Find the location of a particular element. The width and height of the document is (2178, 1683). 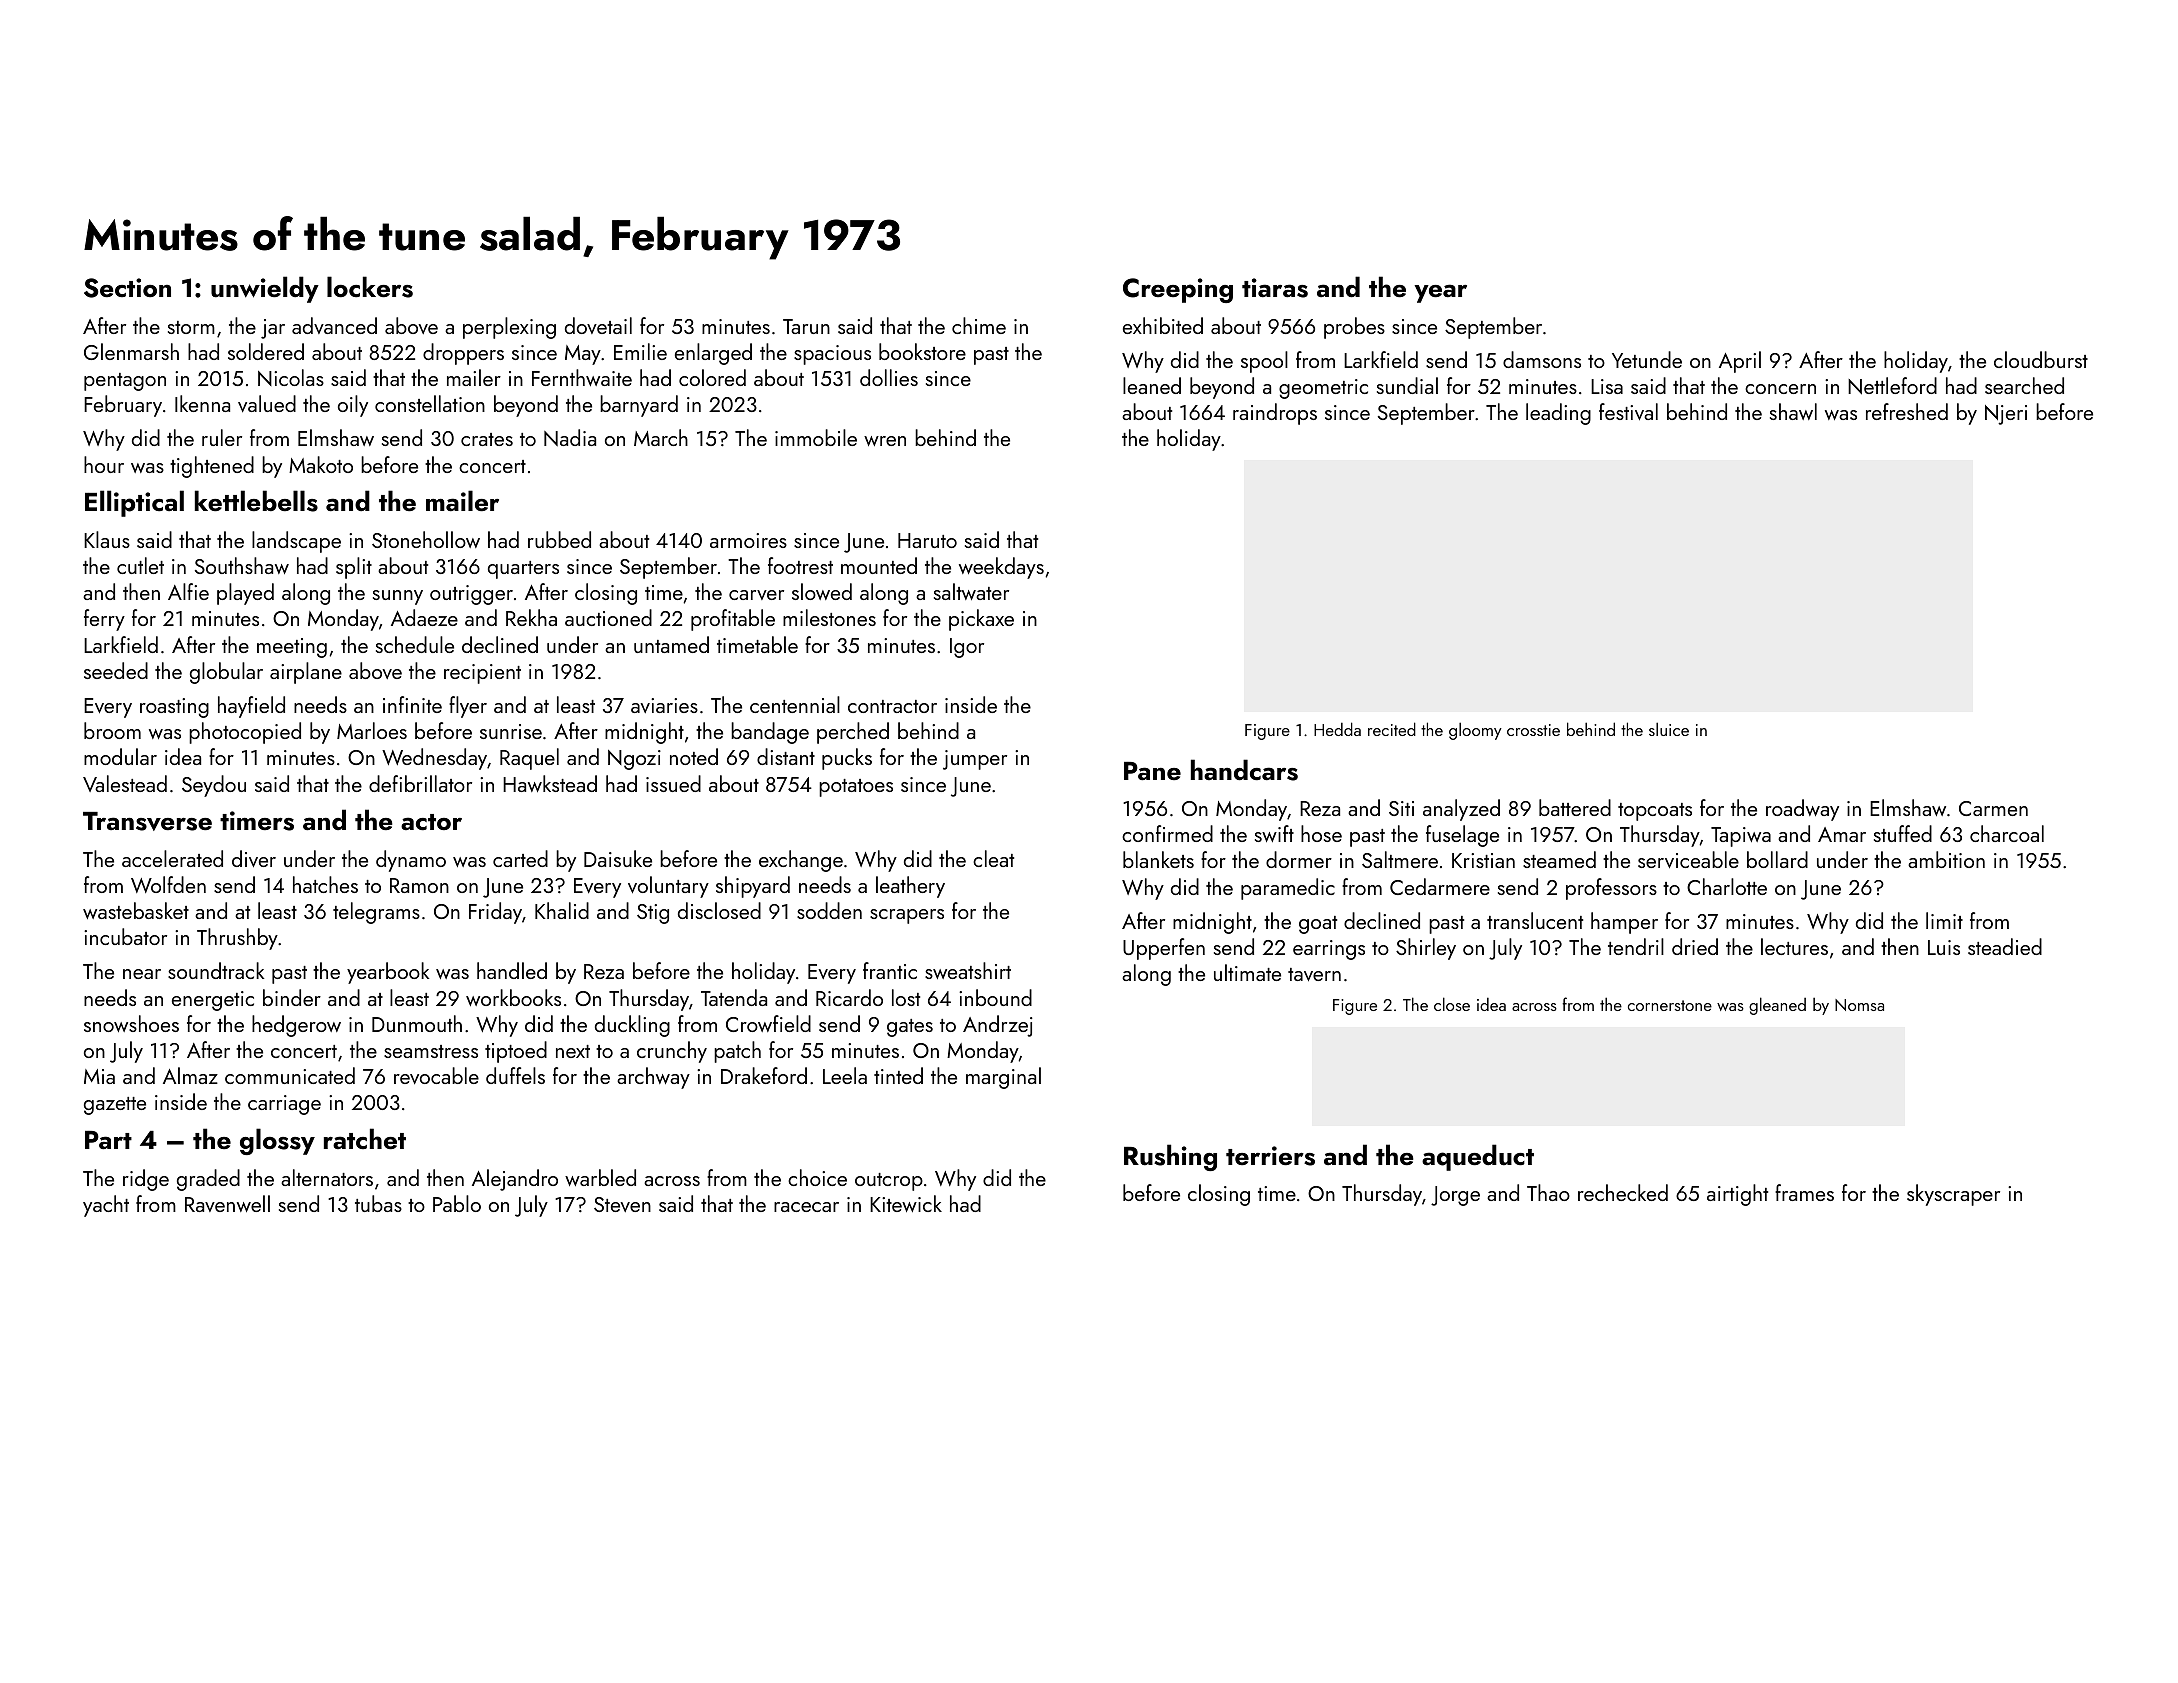

sluice is located at coordinates (1669, 729).
